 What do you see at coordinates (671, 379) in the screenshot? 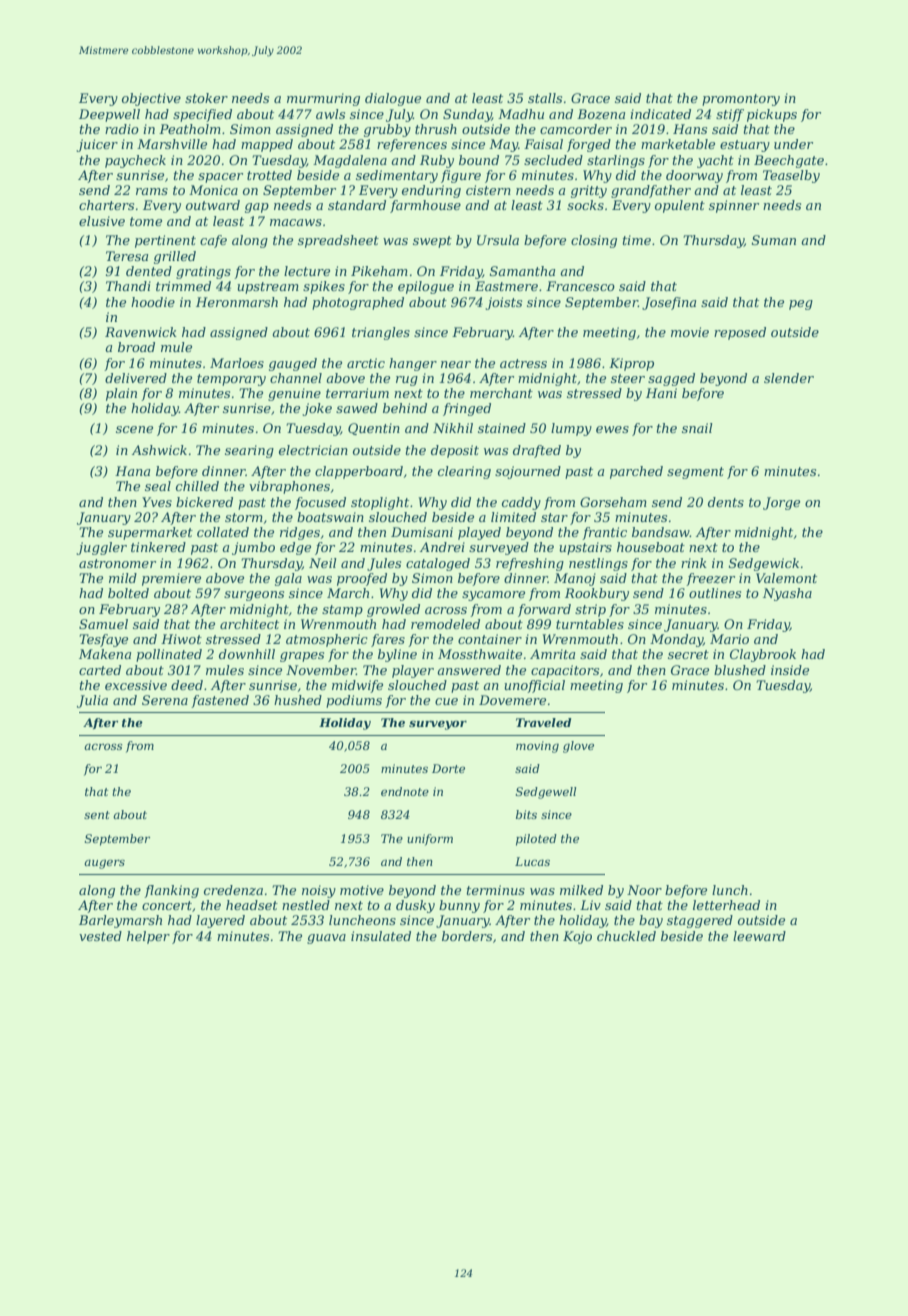
I see `sagged` at bounding box center [671, 379].
